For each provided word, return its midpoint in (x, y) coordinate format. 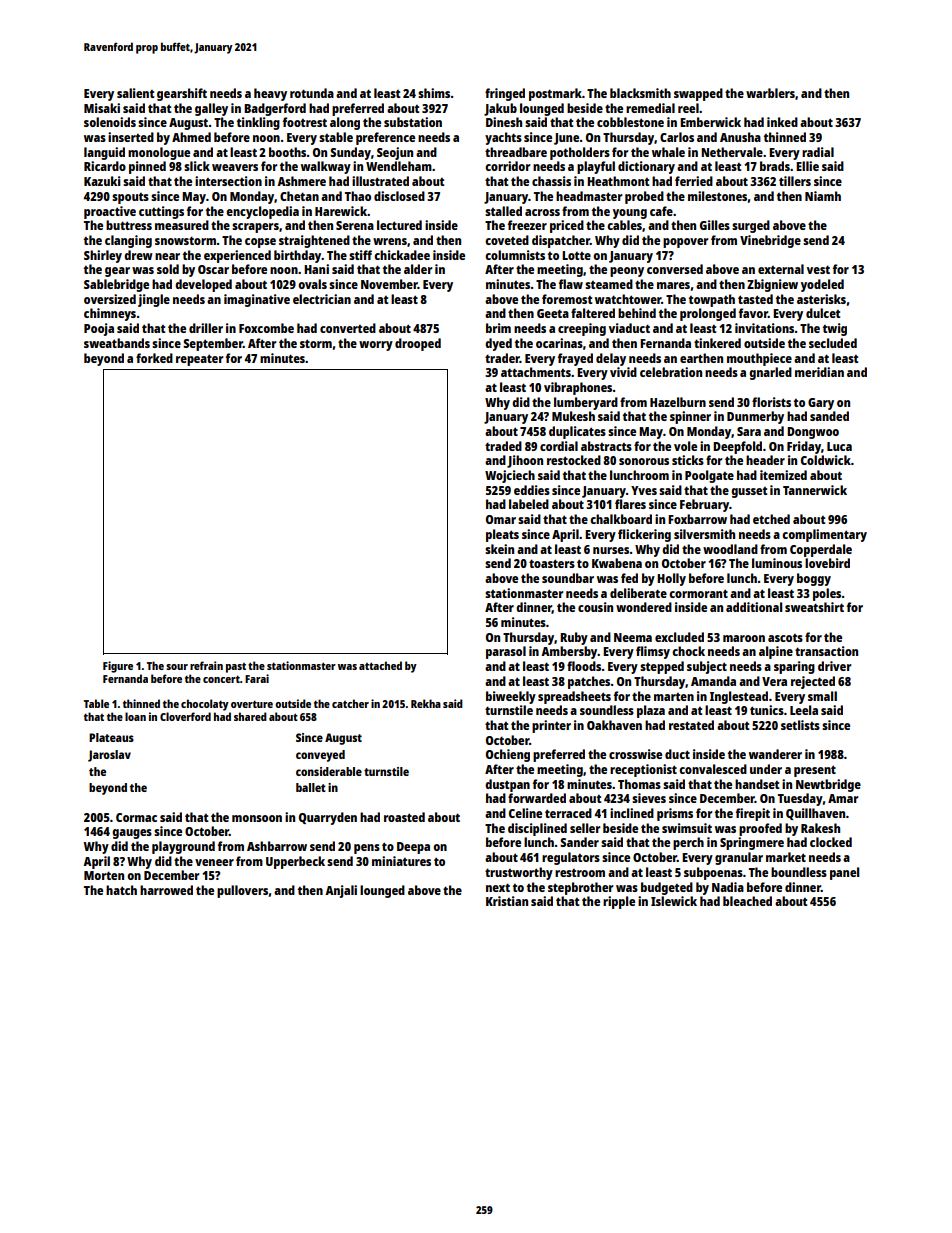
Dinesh (504, 122)
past (236, 668)
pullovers (242, 891)
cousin (595, 607)
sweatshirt (814, 607)
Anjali (341, 891)
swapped (698, 94)
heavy (270, 94)
